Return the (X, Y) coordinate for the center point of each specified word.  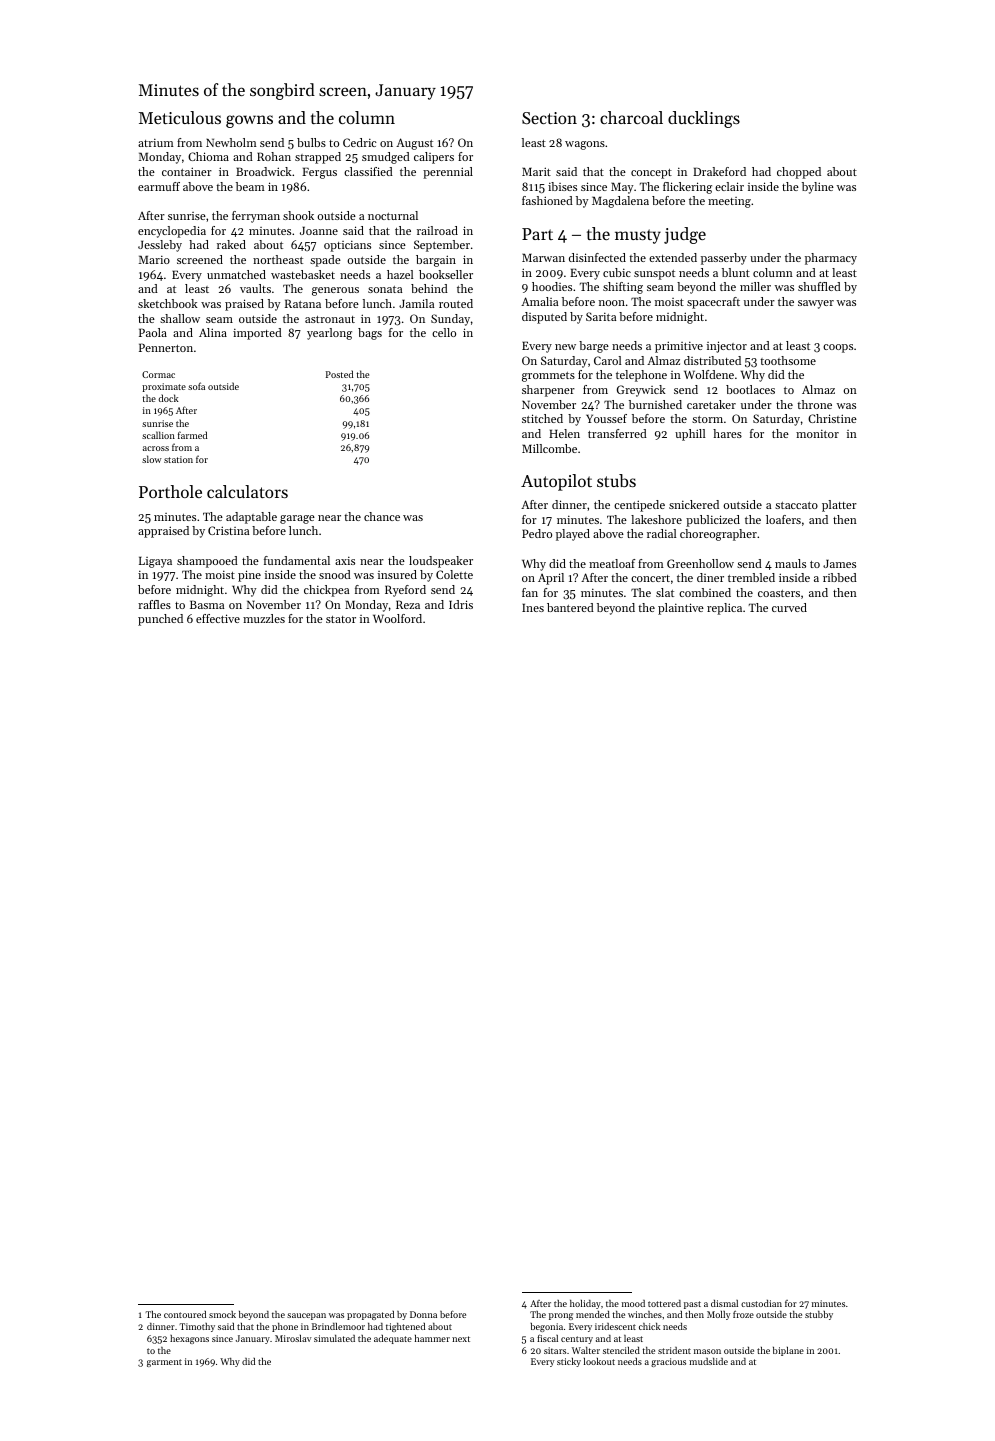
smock (222, 1314)
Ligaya (155, 562)
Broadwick (264, 171)
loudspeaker (441, 562)
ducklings (704, 119)
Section (549, 118)
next (461, 1339)
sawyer (816, 304)
